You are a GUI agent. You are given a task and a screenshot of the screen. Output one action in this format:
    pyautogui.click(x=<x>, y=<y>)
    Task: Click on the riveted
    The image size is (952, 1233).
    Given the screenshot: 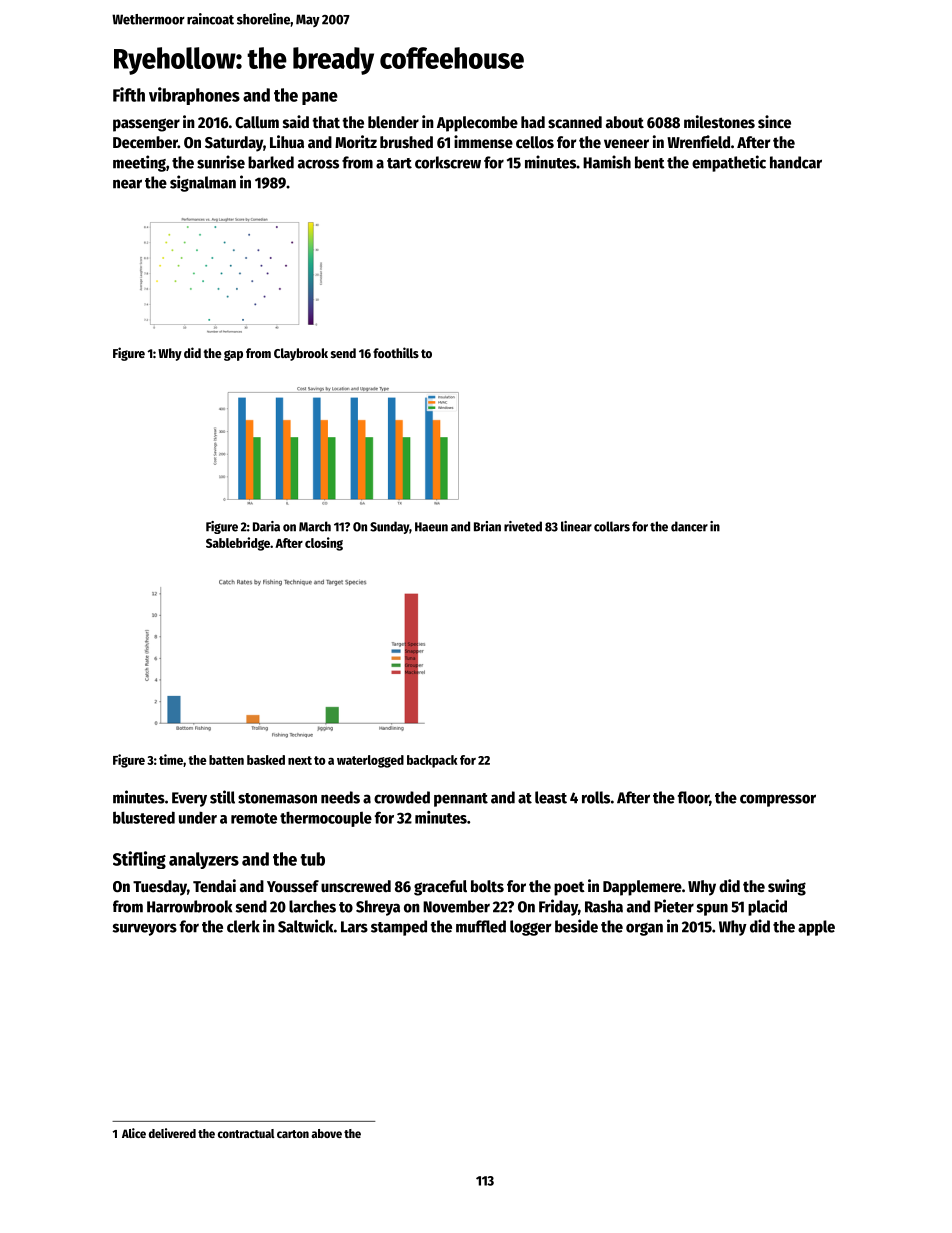 What is the action you would take?
    pyautogui.click(x=523, y=526)
